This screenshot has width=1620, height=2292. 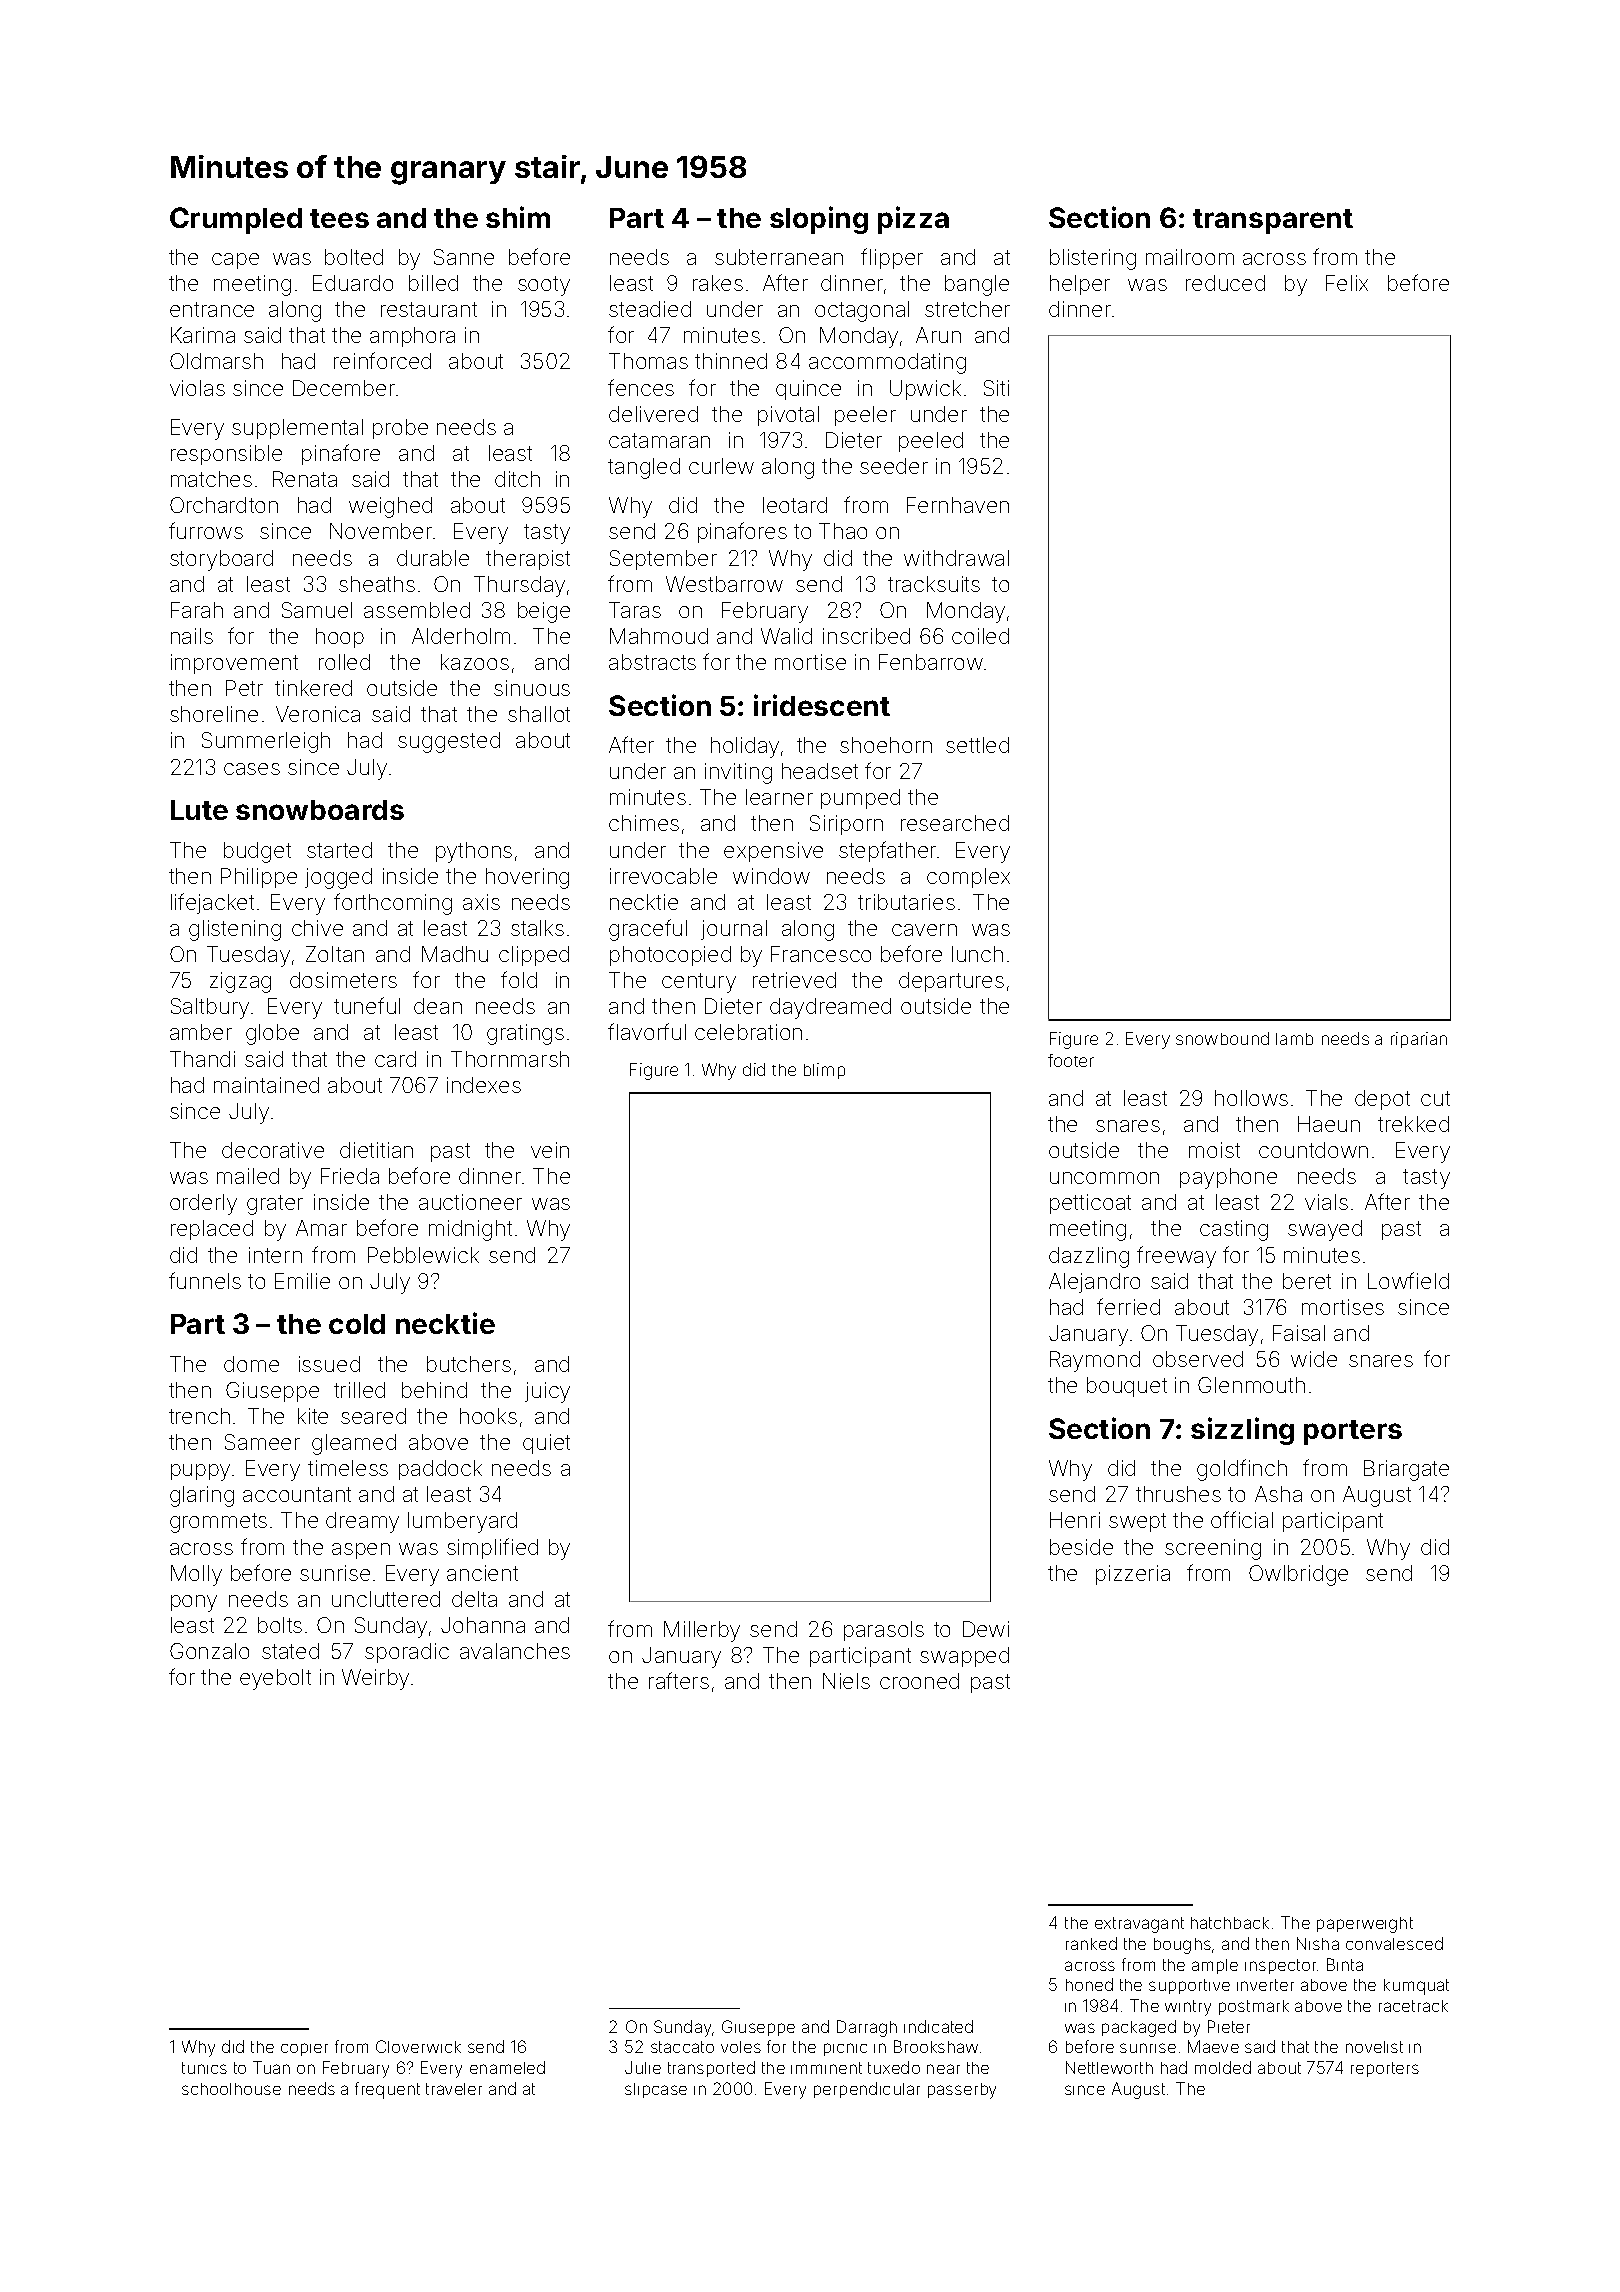 I want to click on eyebolt, so click(x=275, y=1679).
